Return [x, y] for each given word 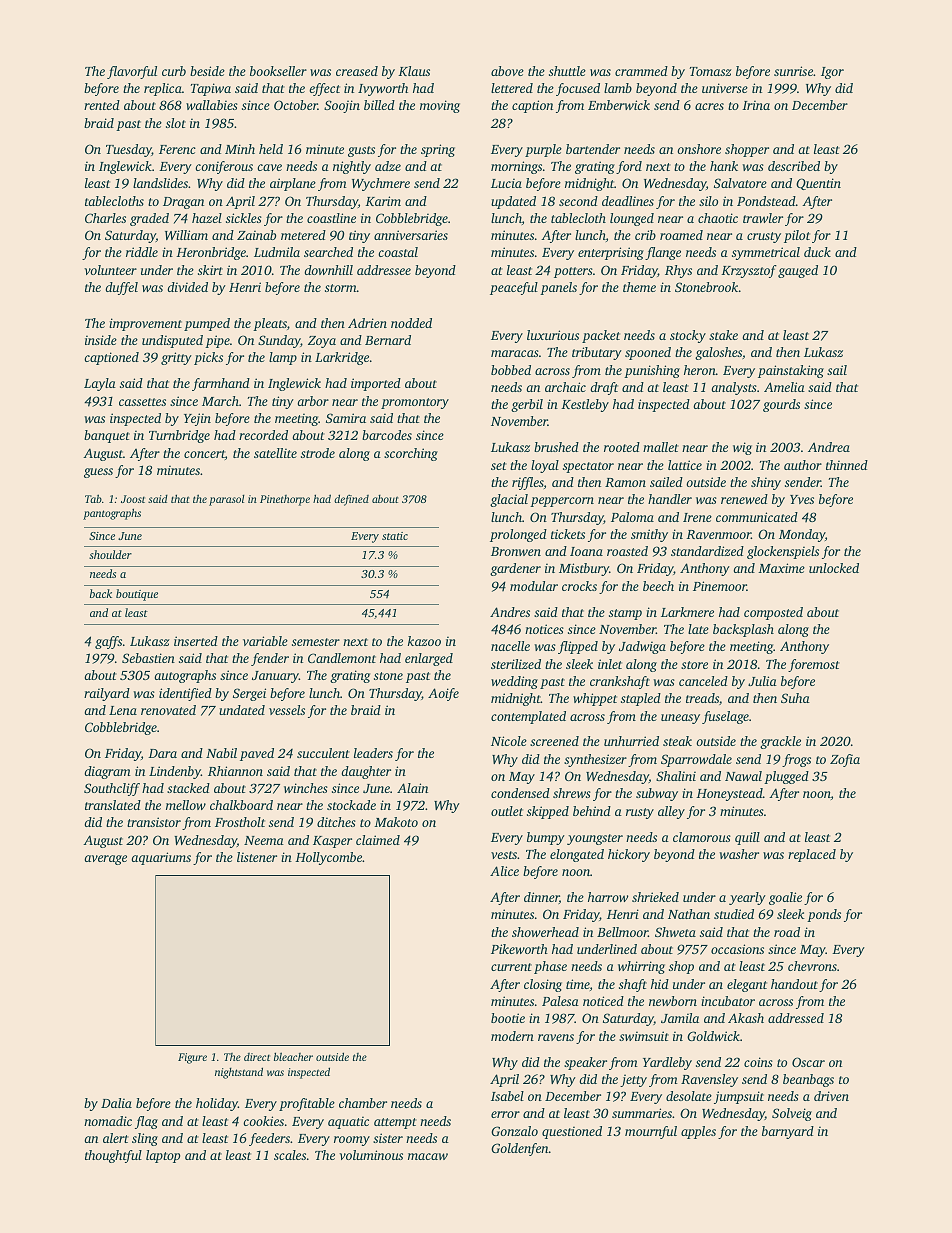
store [694, 665]
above [507, 71]
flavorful [132, 72]
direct [257, 1057]
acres [709, 106]
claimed [378, 840]
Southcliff [112, 789]
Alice [504, 871]
